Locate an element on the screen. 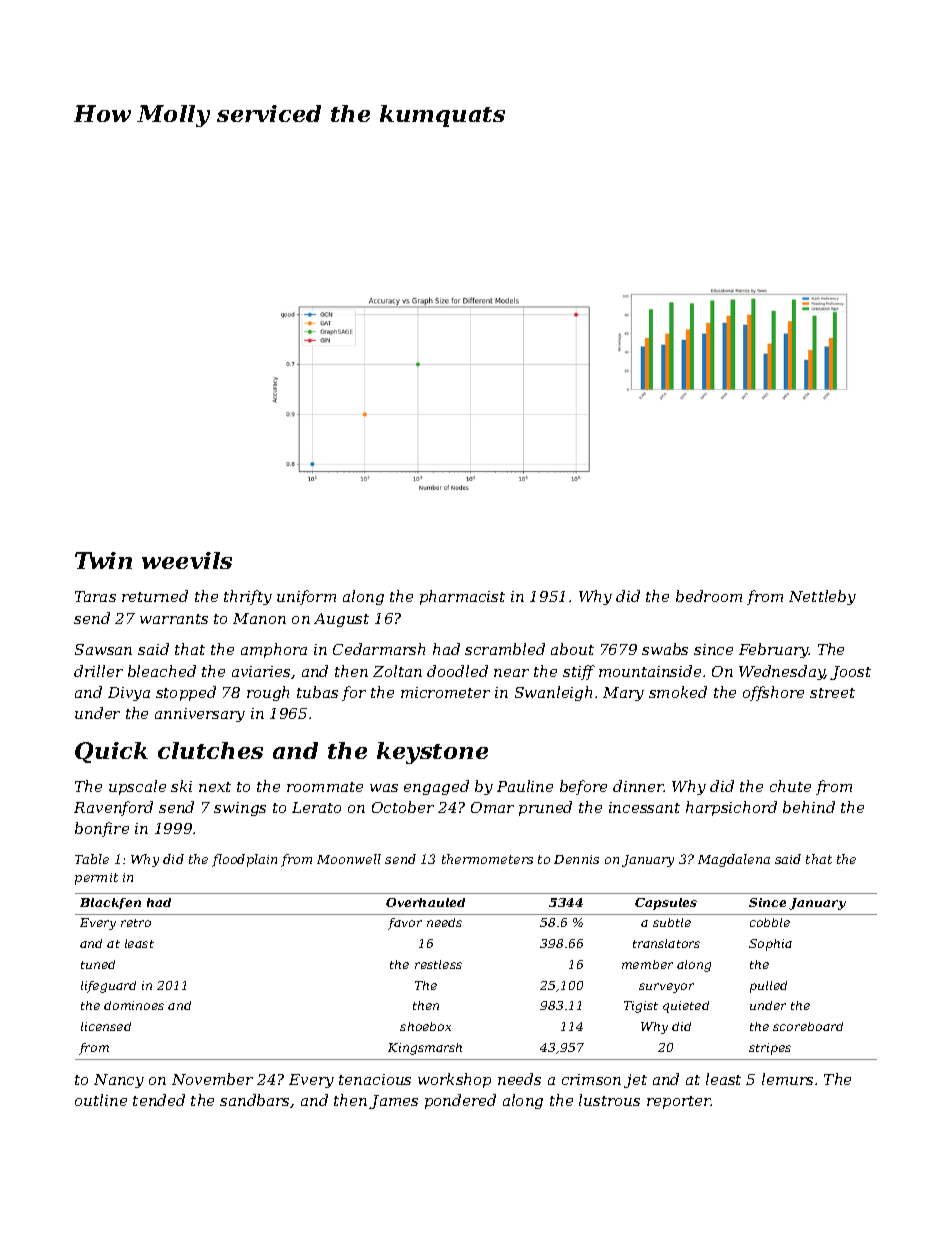 The height and width of the screenshot is (1233, 952). Kingsmarsh is located at coordinates (425, 1049).
